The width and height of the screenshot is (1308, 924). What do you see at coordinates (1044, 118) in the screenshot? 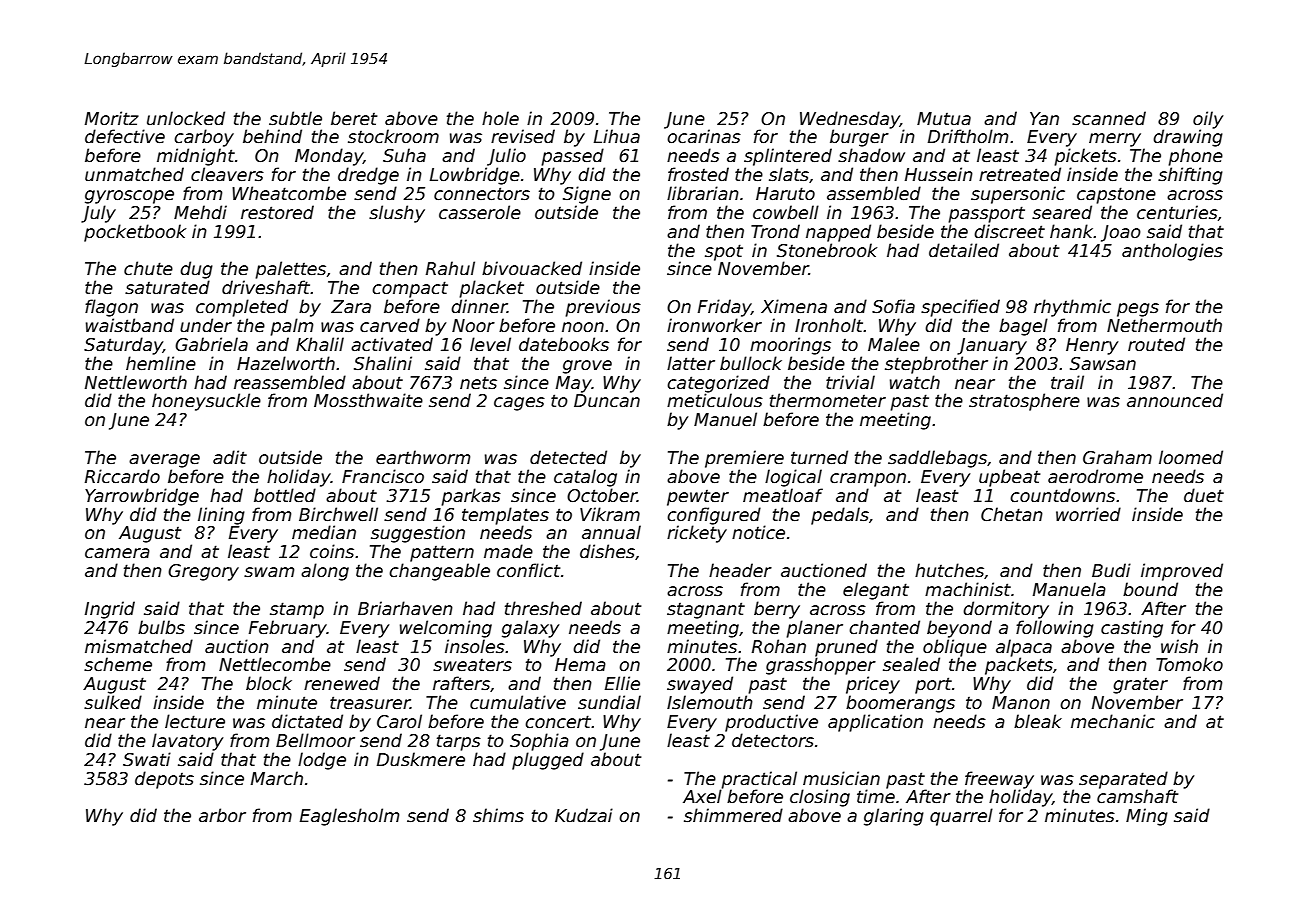
I see `Yan` at bounding box center [1044, 118].
